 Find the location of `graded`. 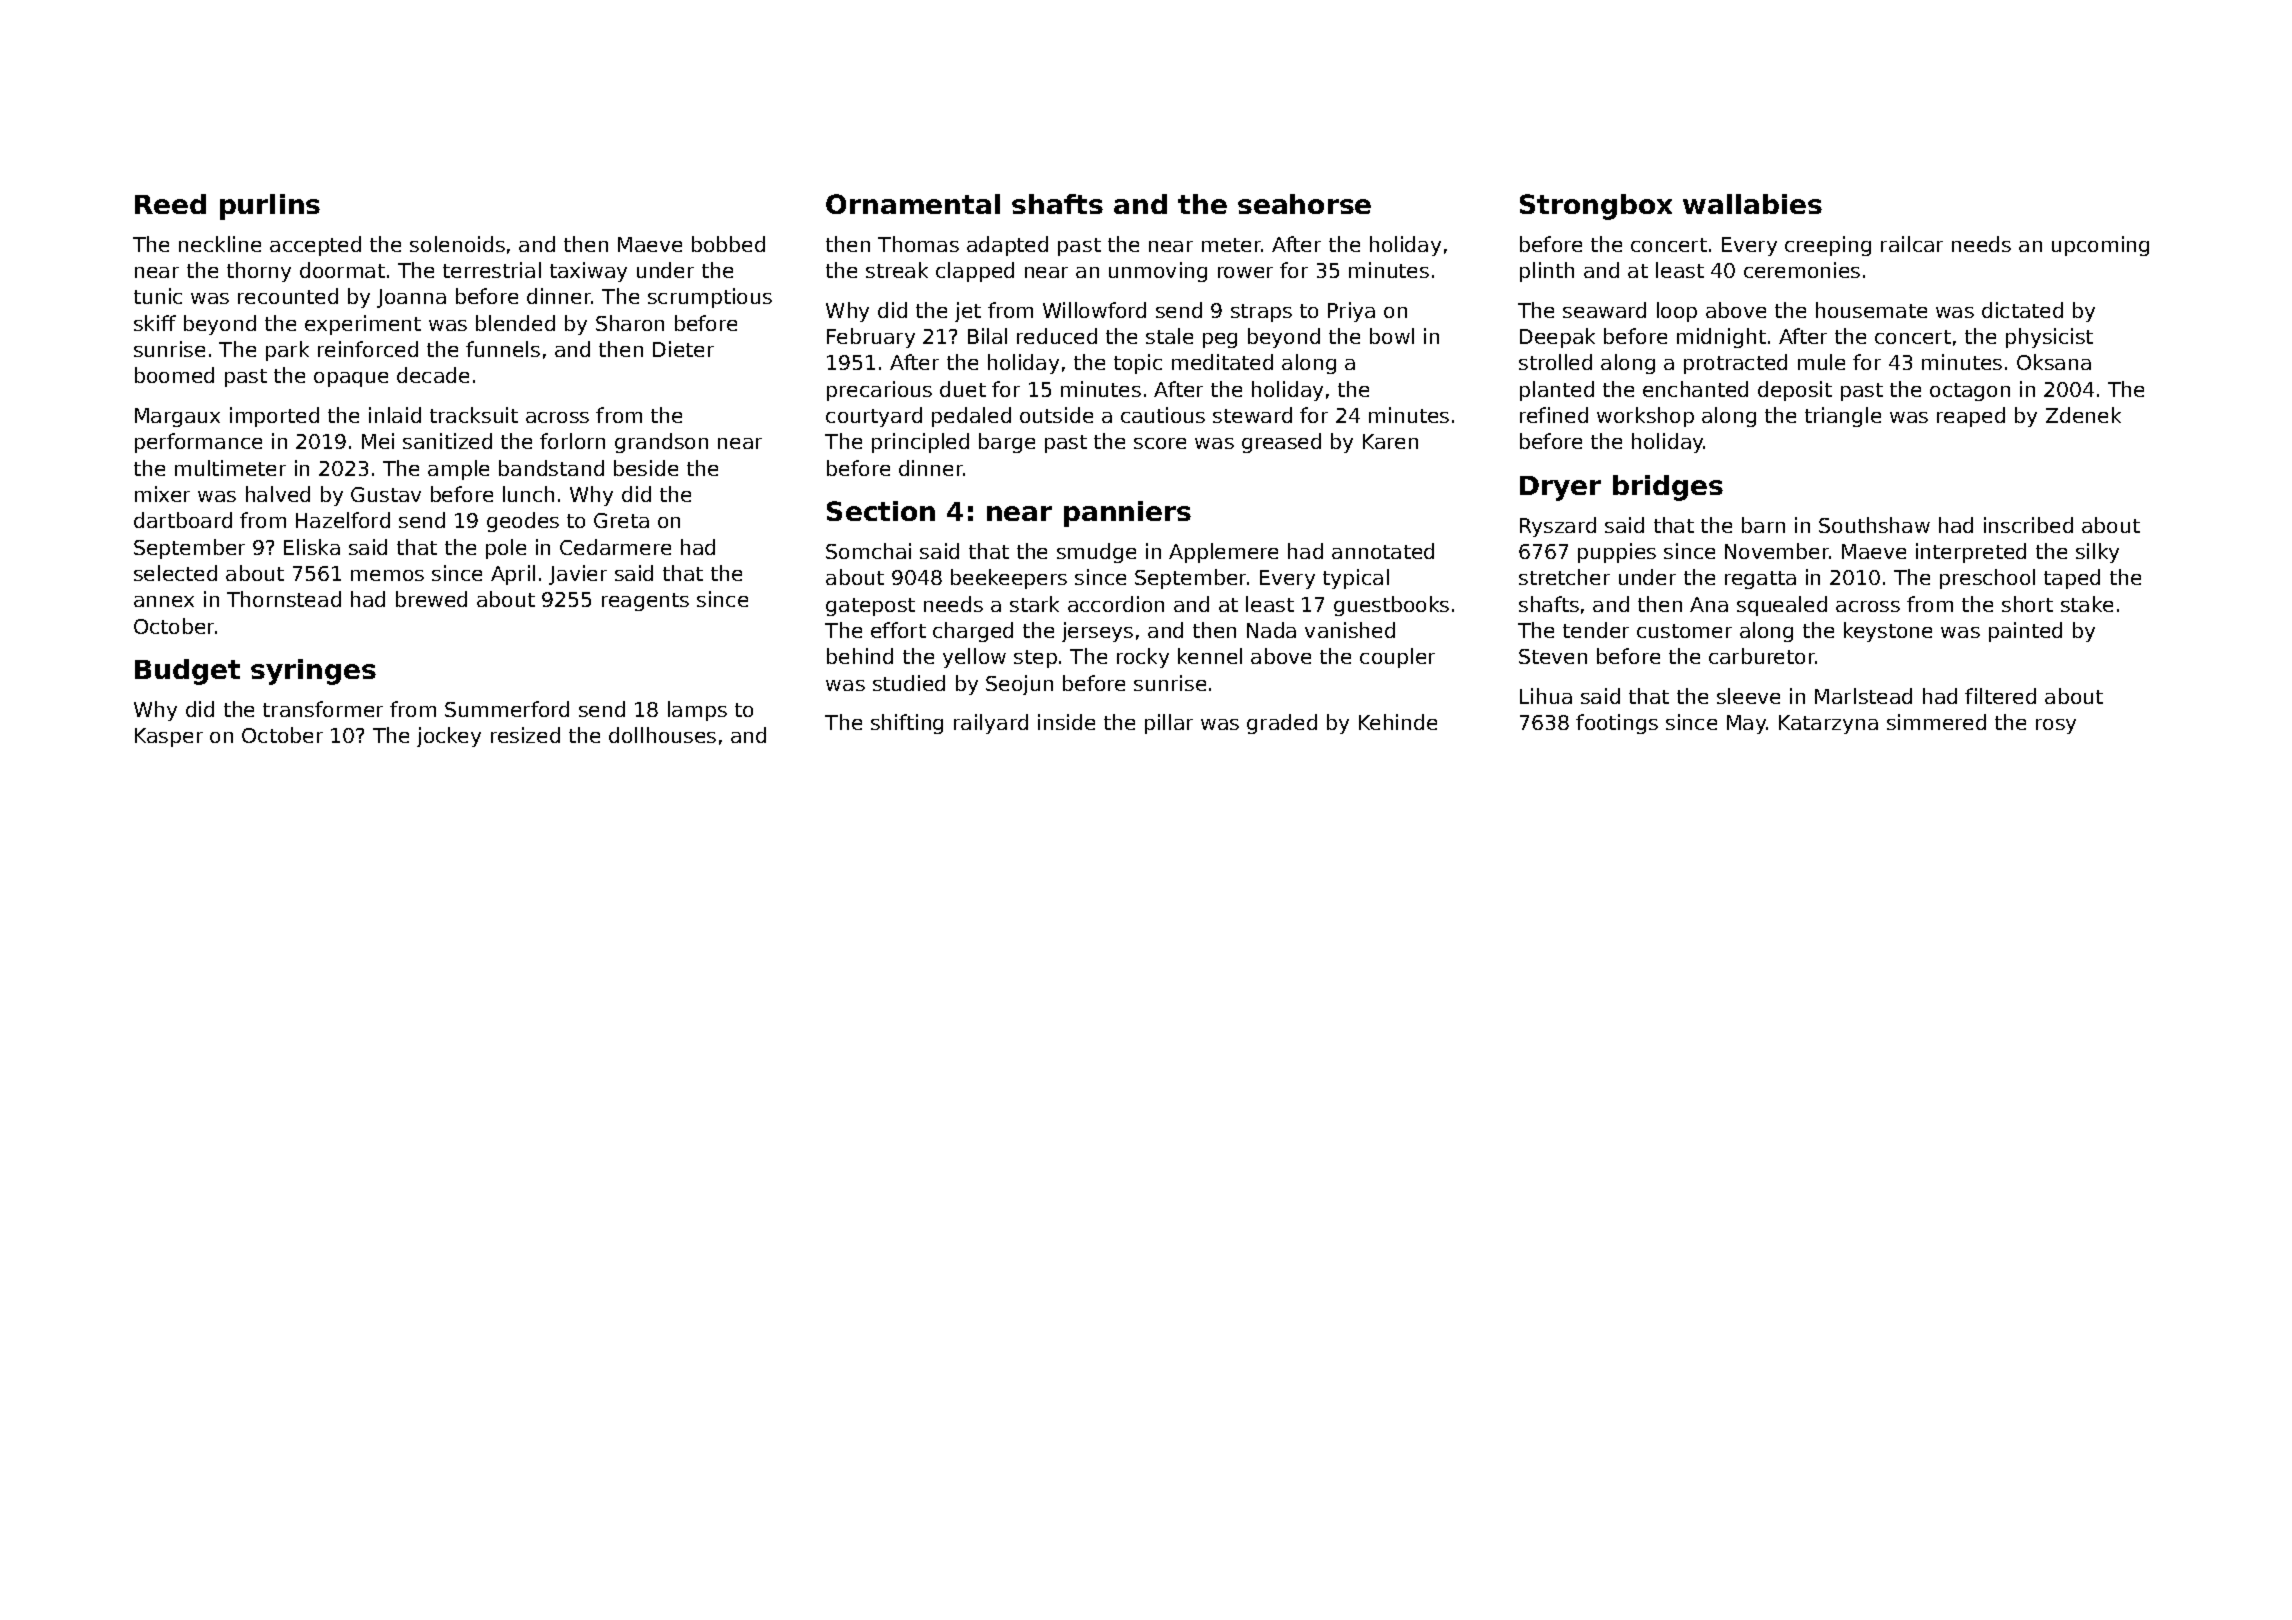

graded is located at coordinates (1282, 724).
